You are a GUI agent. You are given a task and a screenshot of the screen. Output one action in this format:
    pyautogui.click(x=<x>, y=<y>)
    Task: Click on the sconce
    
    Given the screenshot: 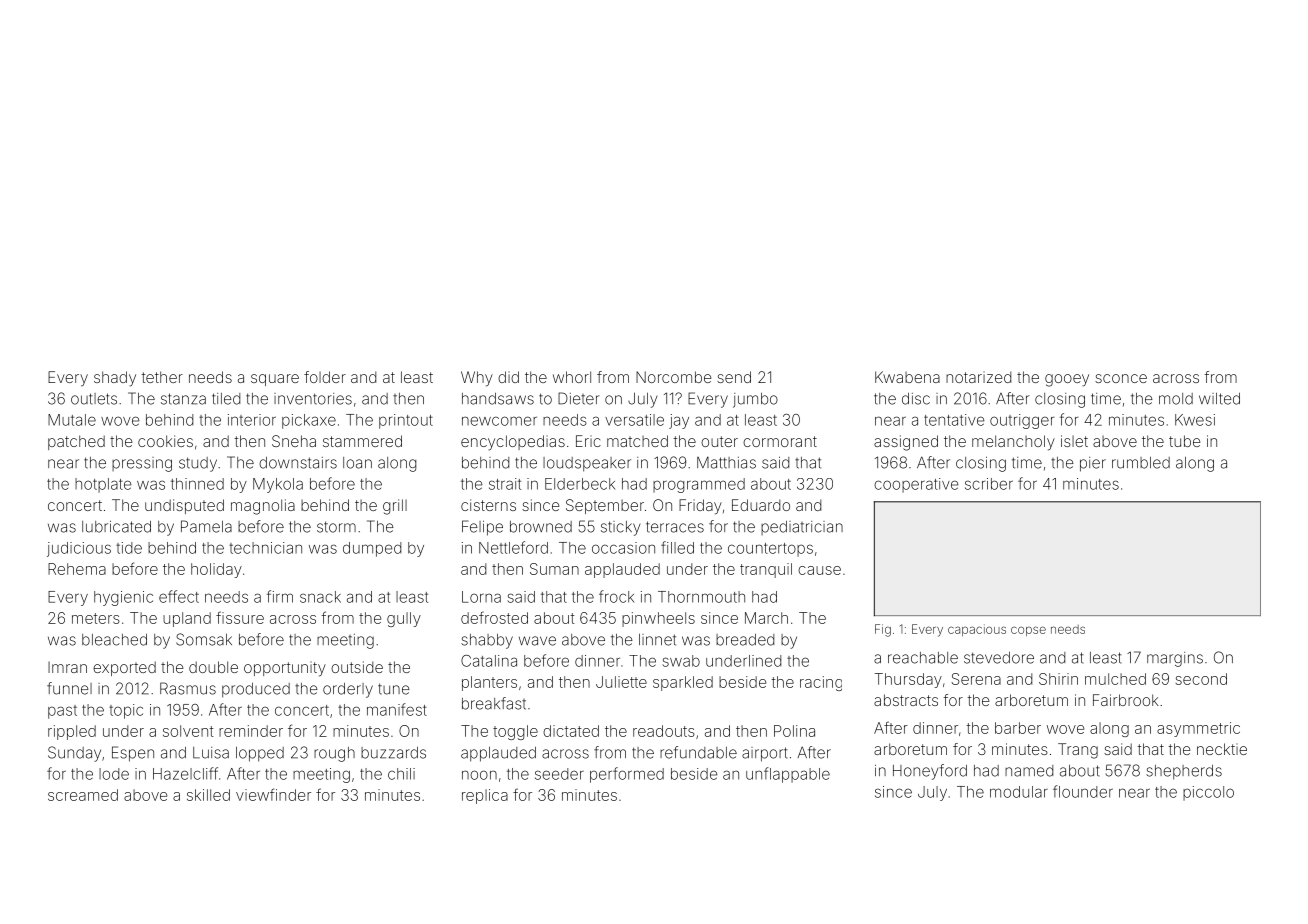 What is the action you would take?
    pyautogui.click(x=1121, y=378)
